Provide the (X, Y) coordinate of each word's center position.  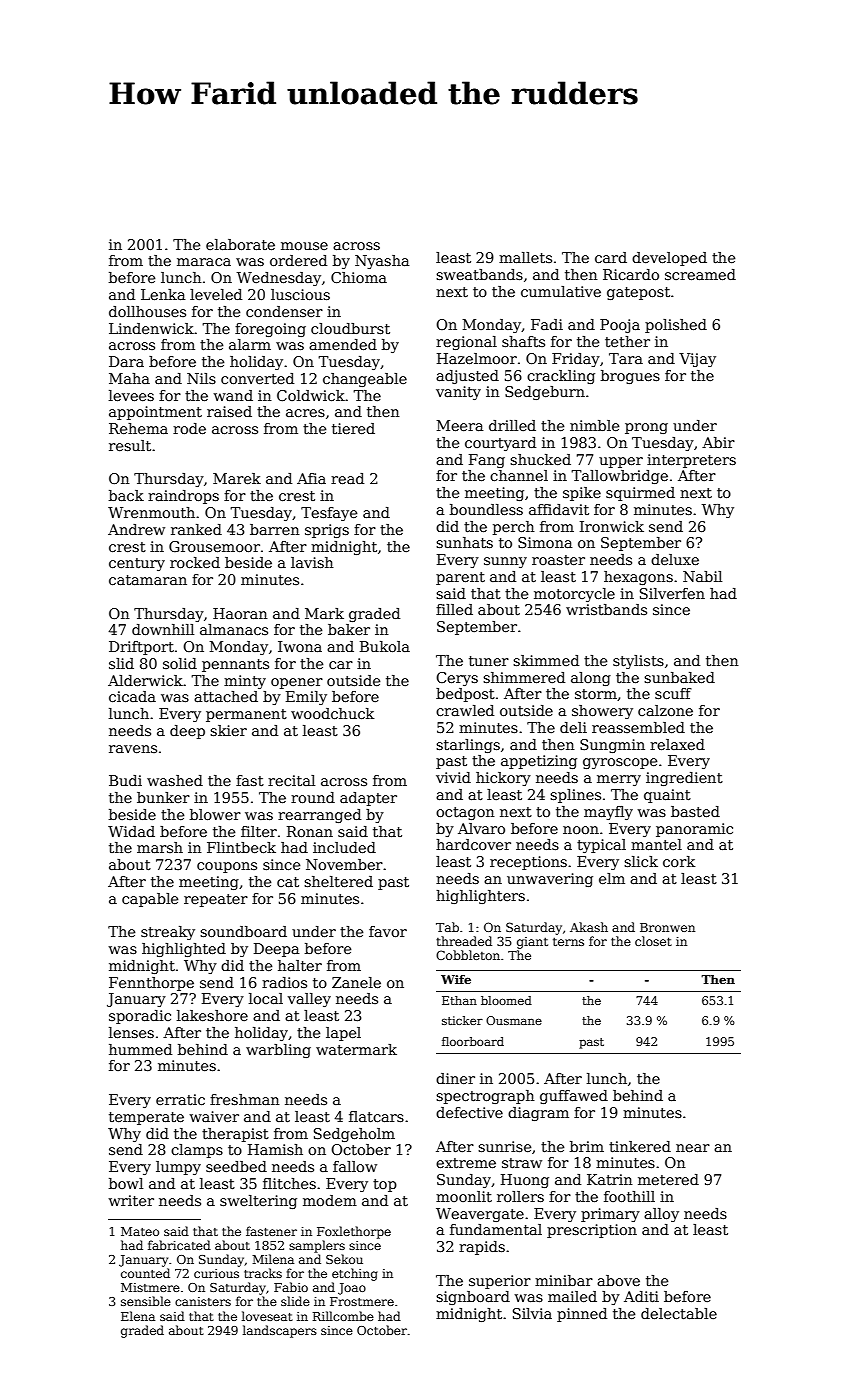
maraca (204, 262)
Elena (138, 1316)
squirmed (640, 494)
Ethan (459, 1000)
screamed (700, 274)
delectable (679, 1313)
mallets (525, 257)
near (693, 1148)
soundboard (243, 931)
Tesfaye (329, 514)
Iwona (300, 646)
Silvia (532, 1313)
